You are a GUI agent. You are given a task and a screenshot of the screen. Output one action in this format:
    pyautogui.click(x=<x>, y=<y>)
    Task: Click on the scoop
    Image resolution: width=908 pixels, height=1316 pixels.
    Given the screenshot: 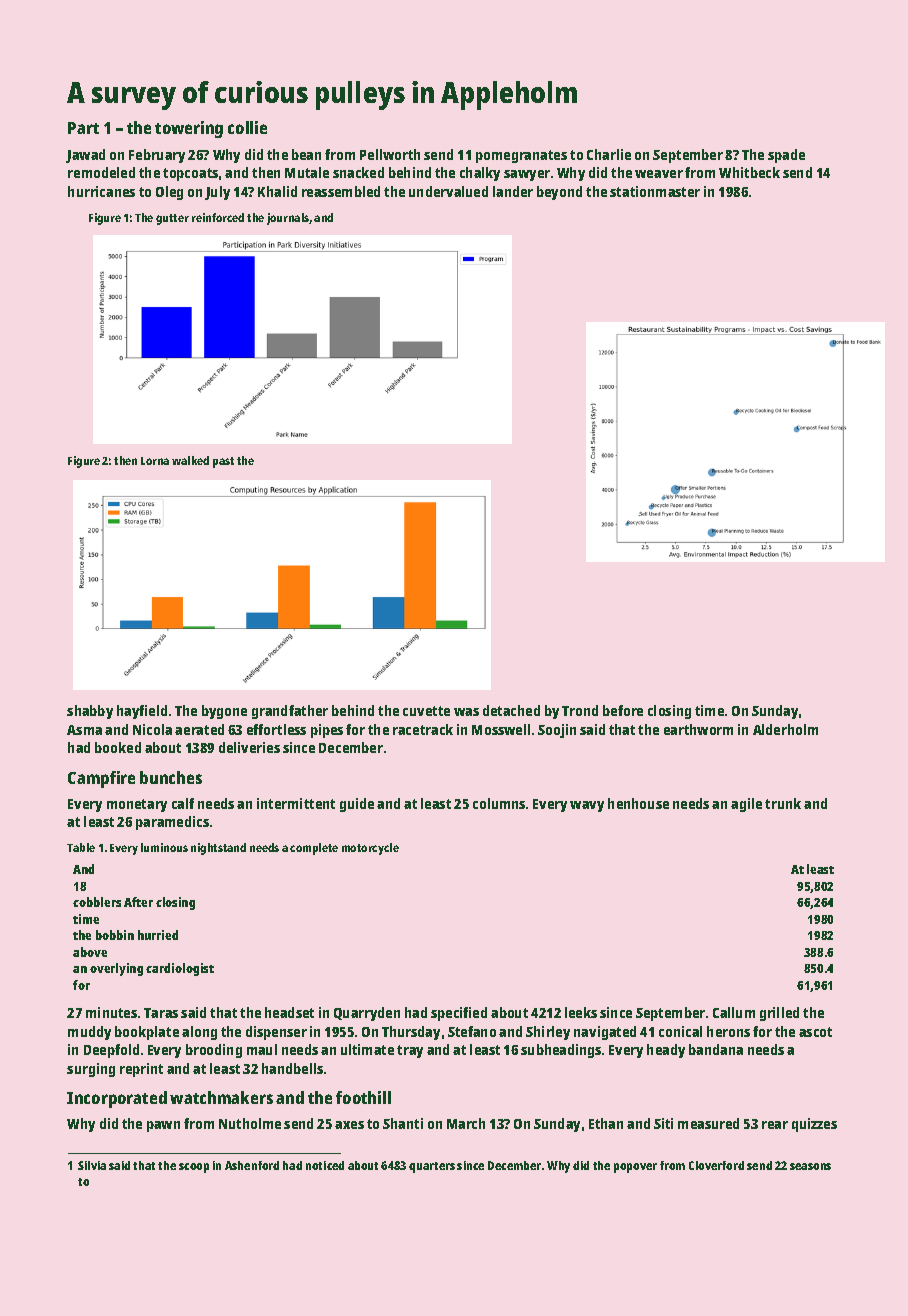 What is the action you would take?
    pyautogui.click(x=194, y=1168)
